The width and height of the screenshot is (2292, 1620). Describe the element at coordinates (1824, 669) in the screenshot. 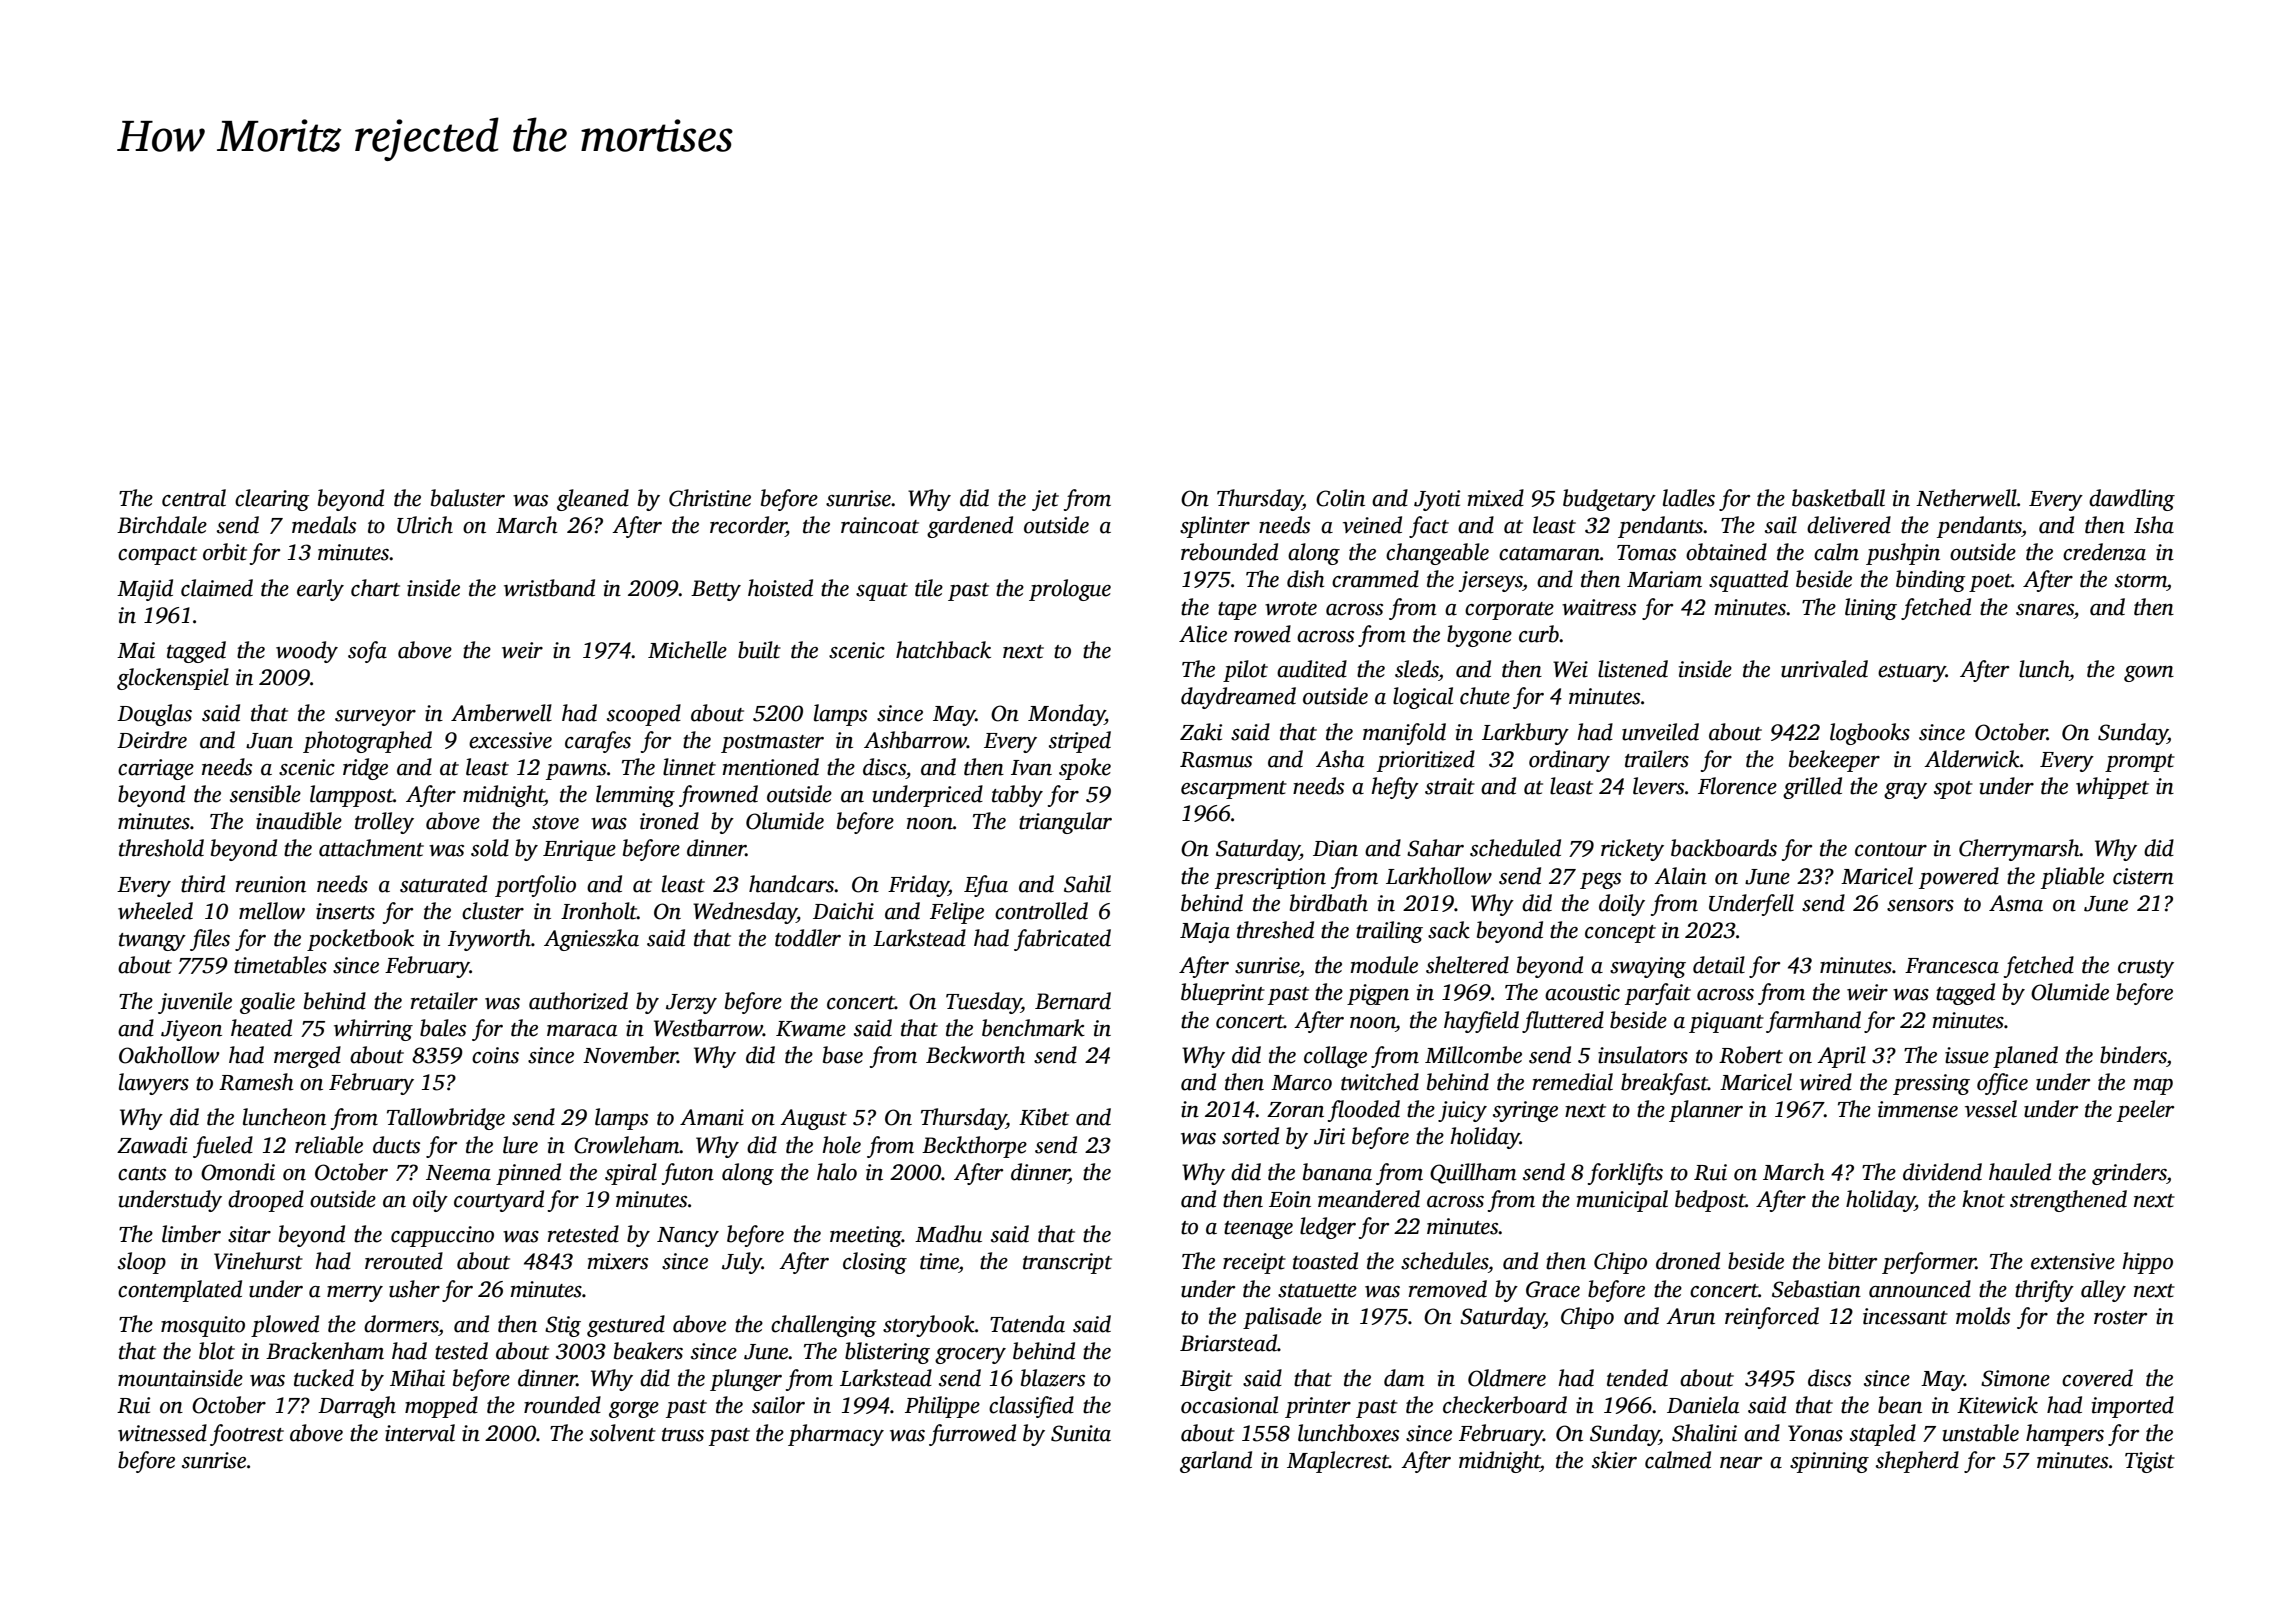

I see `unrivaled` at that location.
